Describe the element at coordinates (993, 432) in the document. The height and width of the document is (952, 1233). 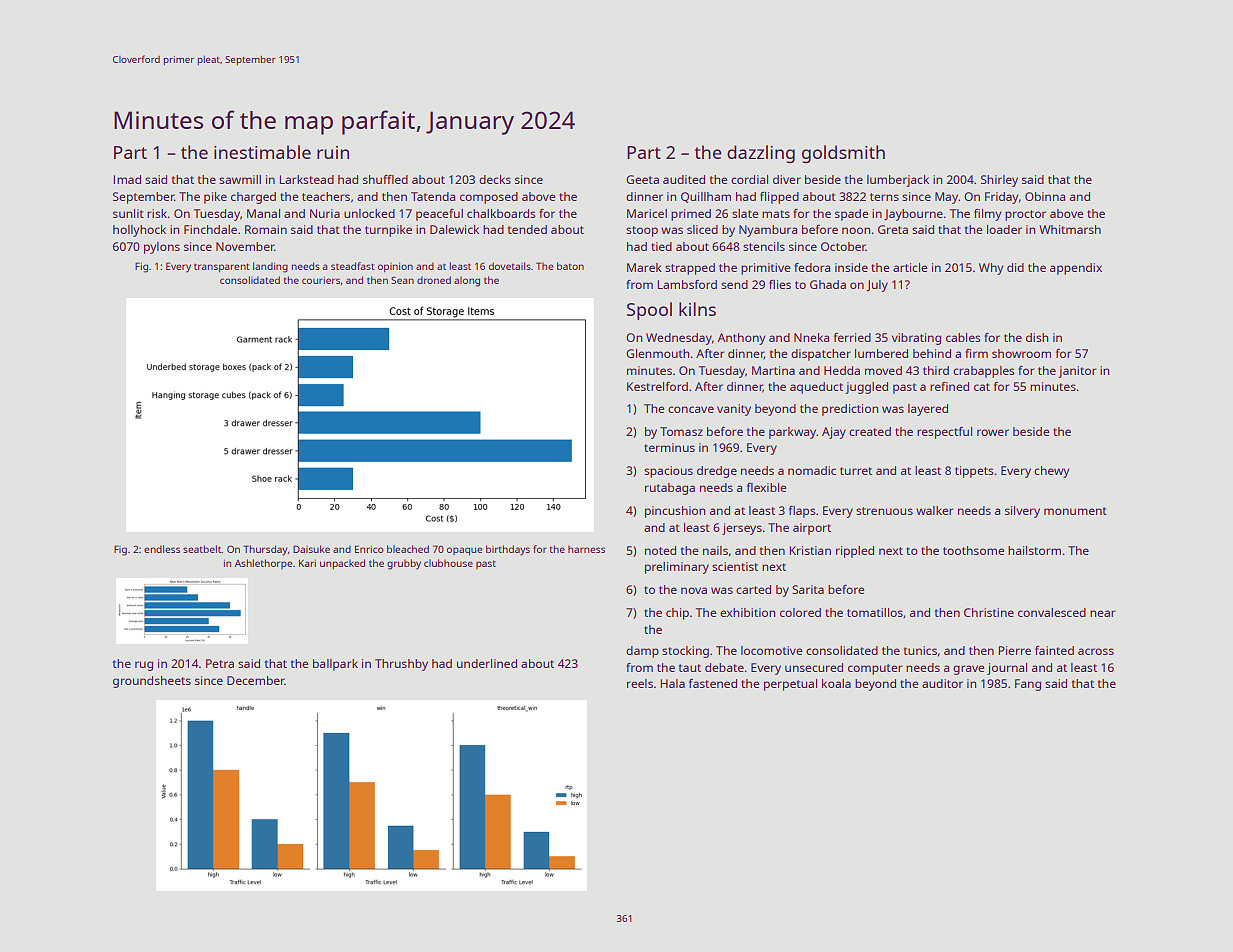
I see `rower` at that location.
